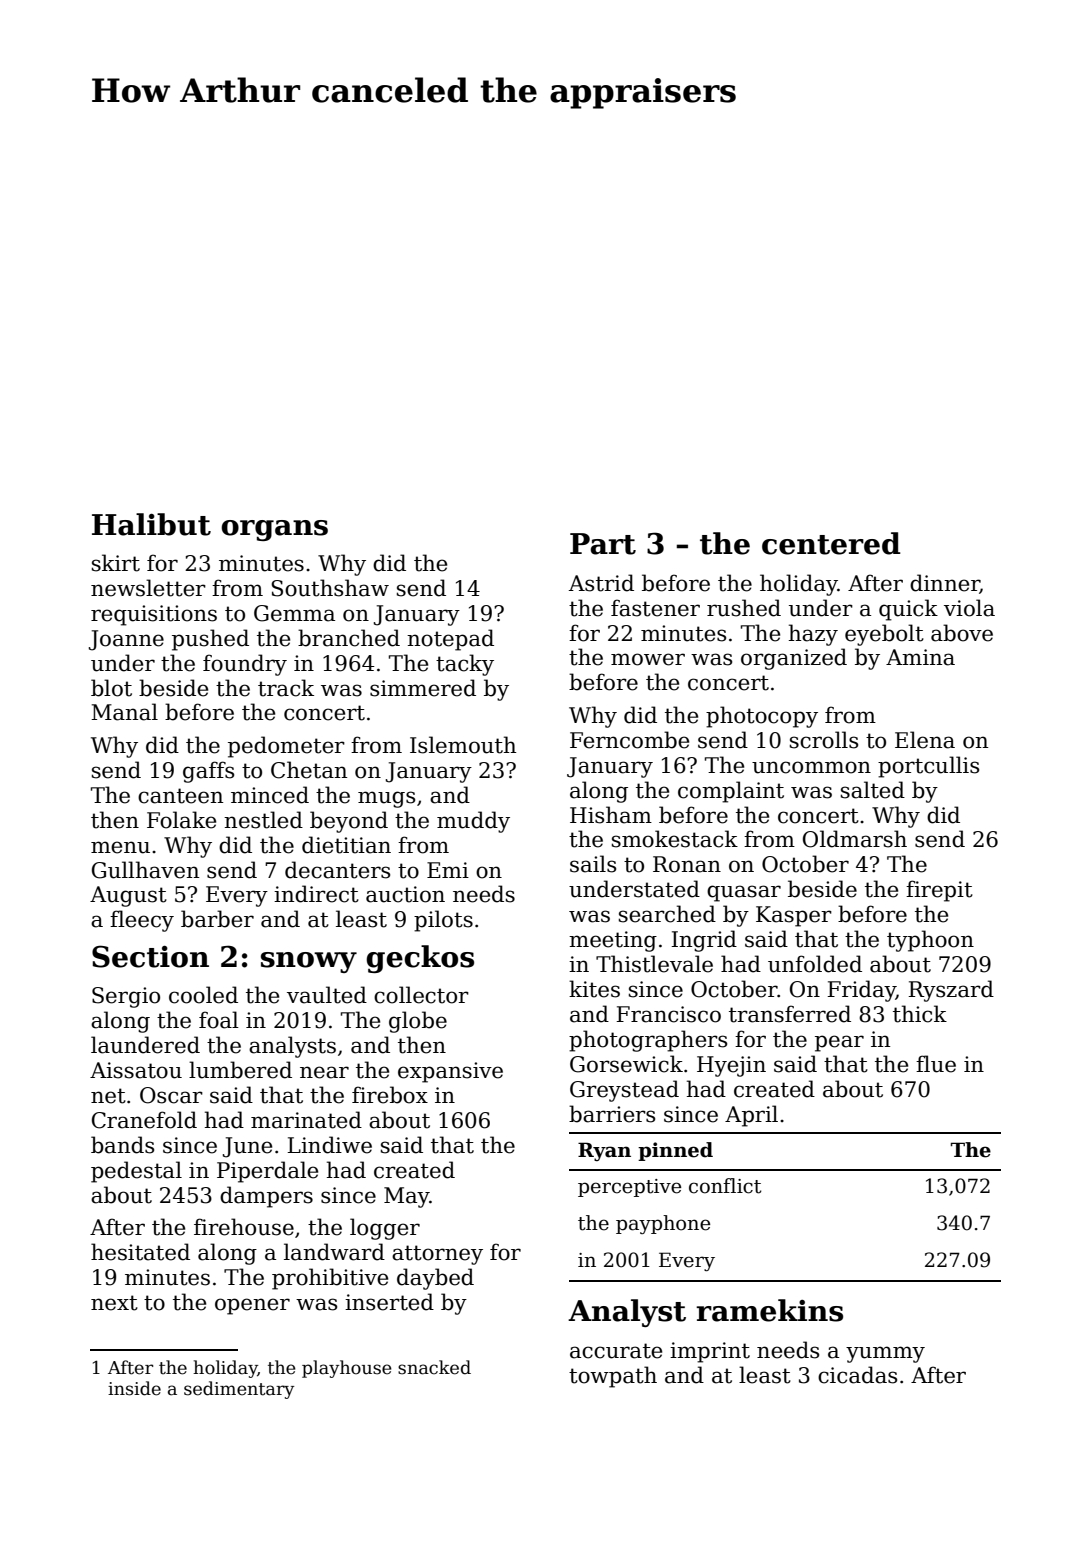  What do you see at coordinates (603, 544) in the screenshot?
I see `Part` at bounding box center [603, 544].
